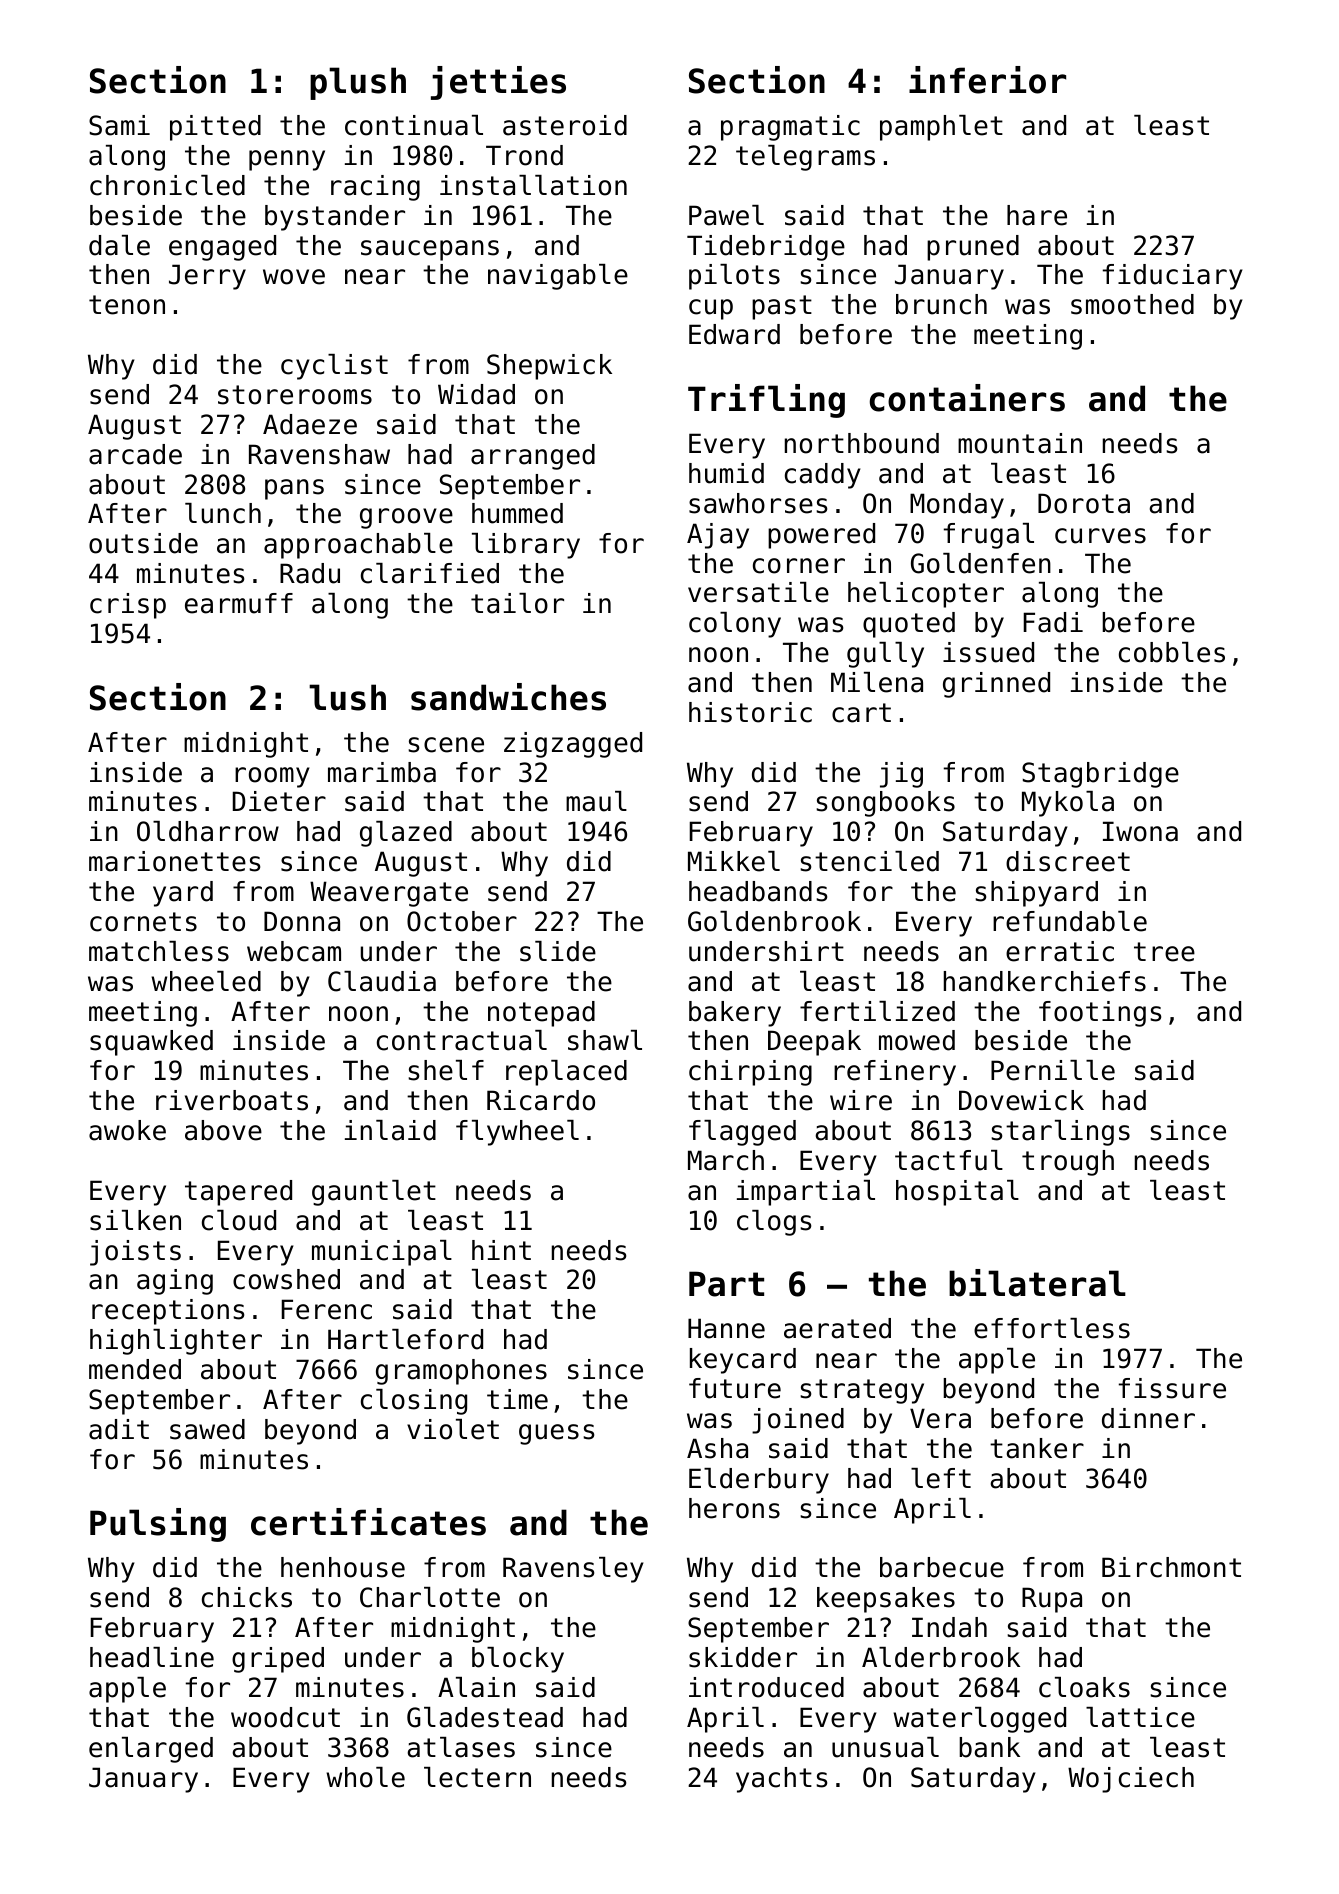  I want to click on squawked, so click(151, 1043).
